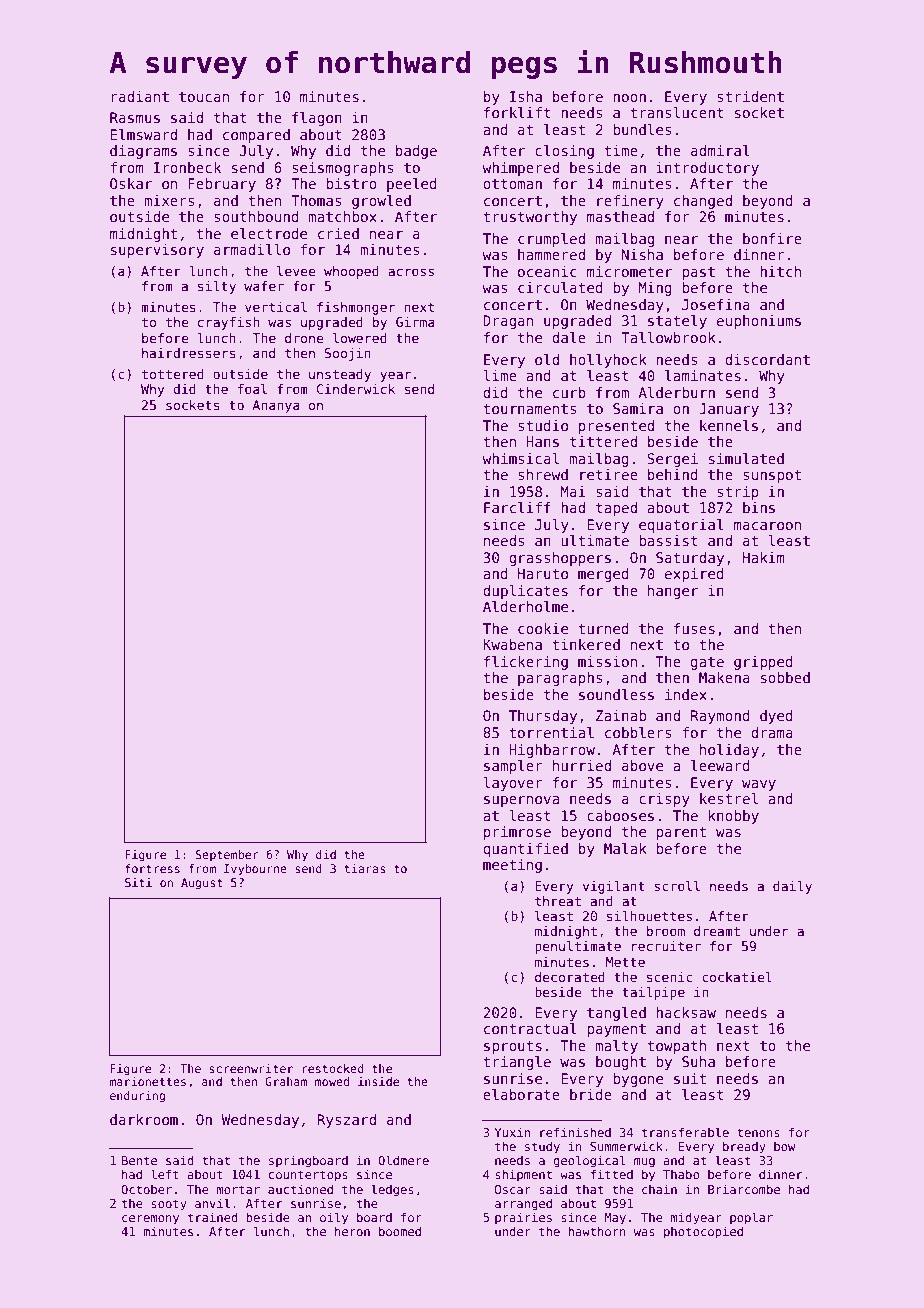 Image resolution: width=924 pixels, height=1308 pixels. Describe the element at coordinates (575, 1132) in the screenshot. I see `refinished` at that location.
